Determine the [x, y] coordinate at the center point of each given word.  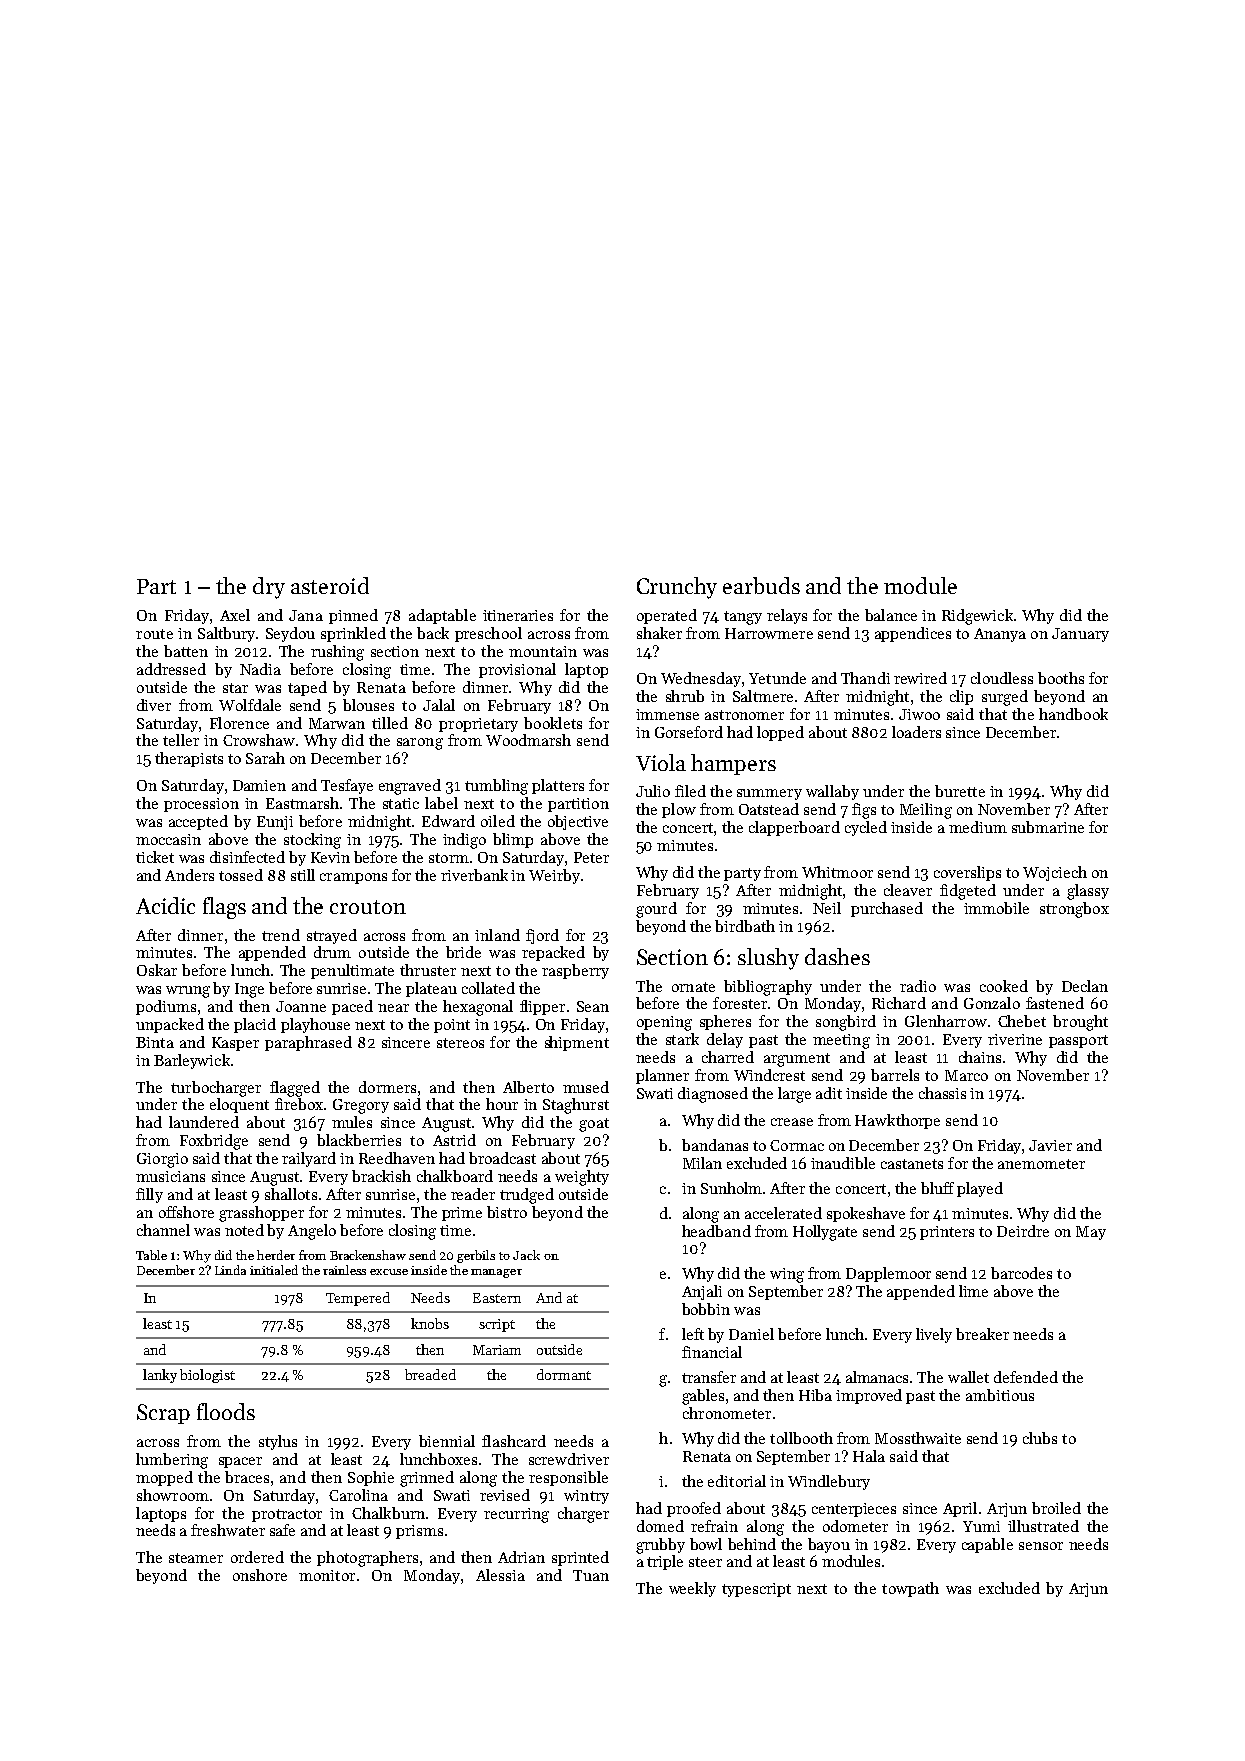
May [1091, 1233]
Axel [235, 615]
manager [496, 1273]
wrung [188, 992]
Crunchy [677, 588]
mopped [164, 1478]
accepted [198, 822]
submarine [1048, 827]
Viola [661, 762]
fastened [1055, 1003]
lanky [160, 1376]
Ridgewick [977, 617]
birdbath [745, 926]
